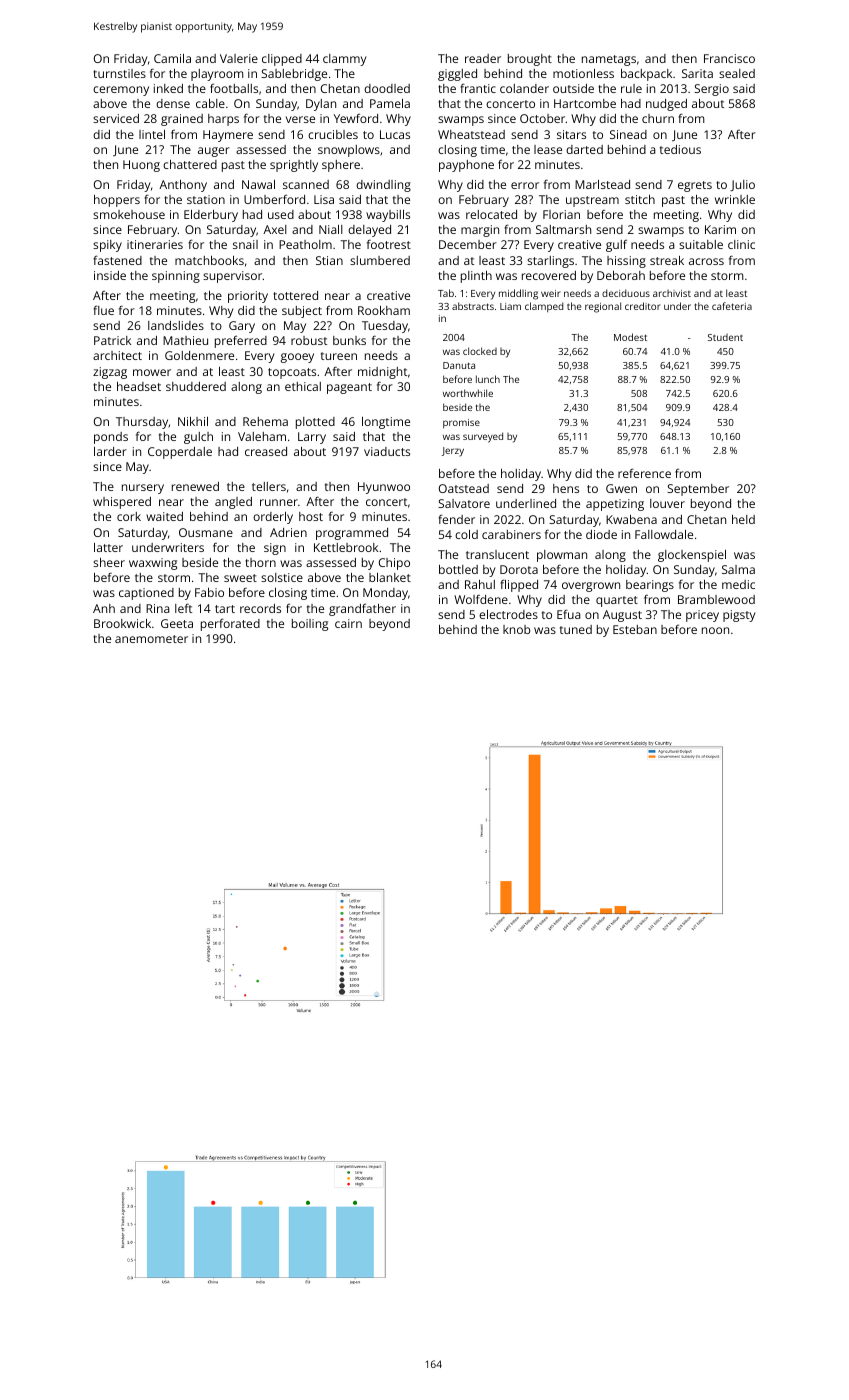 The height and width of the image is (1400, 849). Describe the element at coordinates (346, 547) in the image. I see `Kettlebrook` at that location.
